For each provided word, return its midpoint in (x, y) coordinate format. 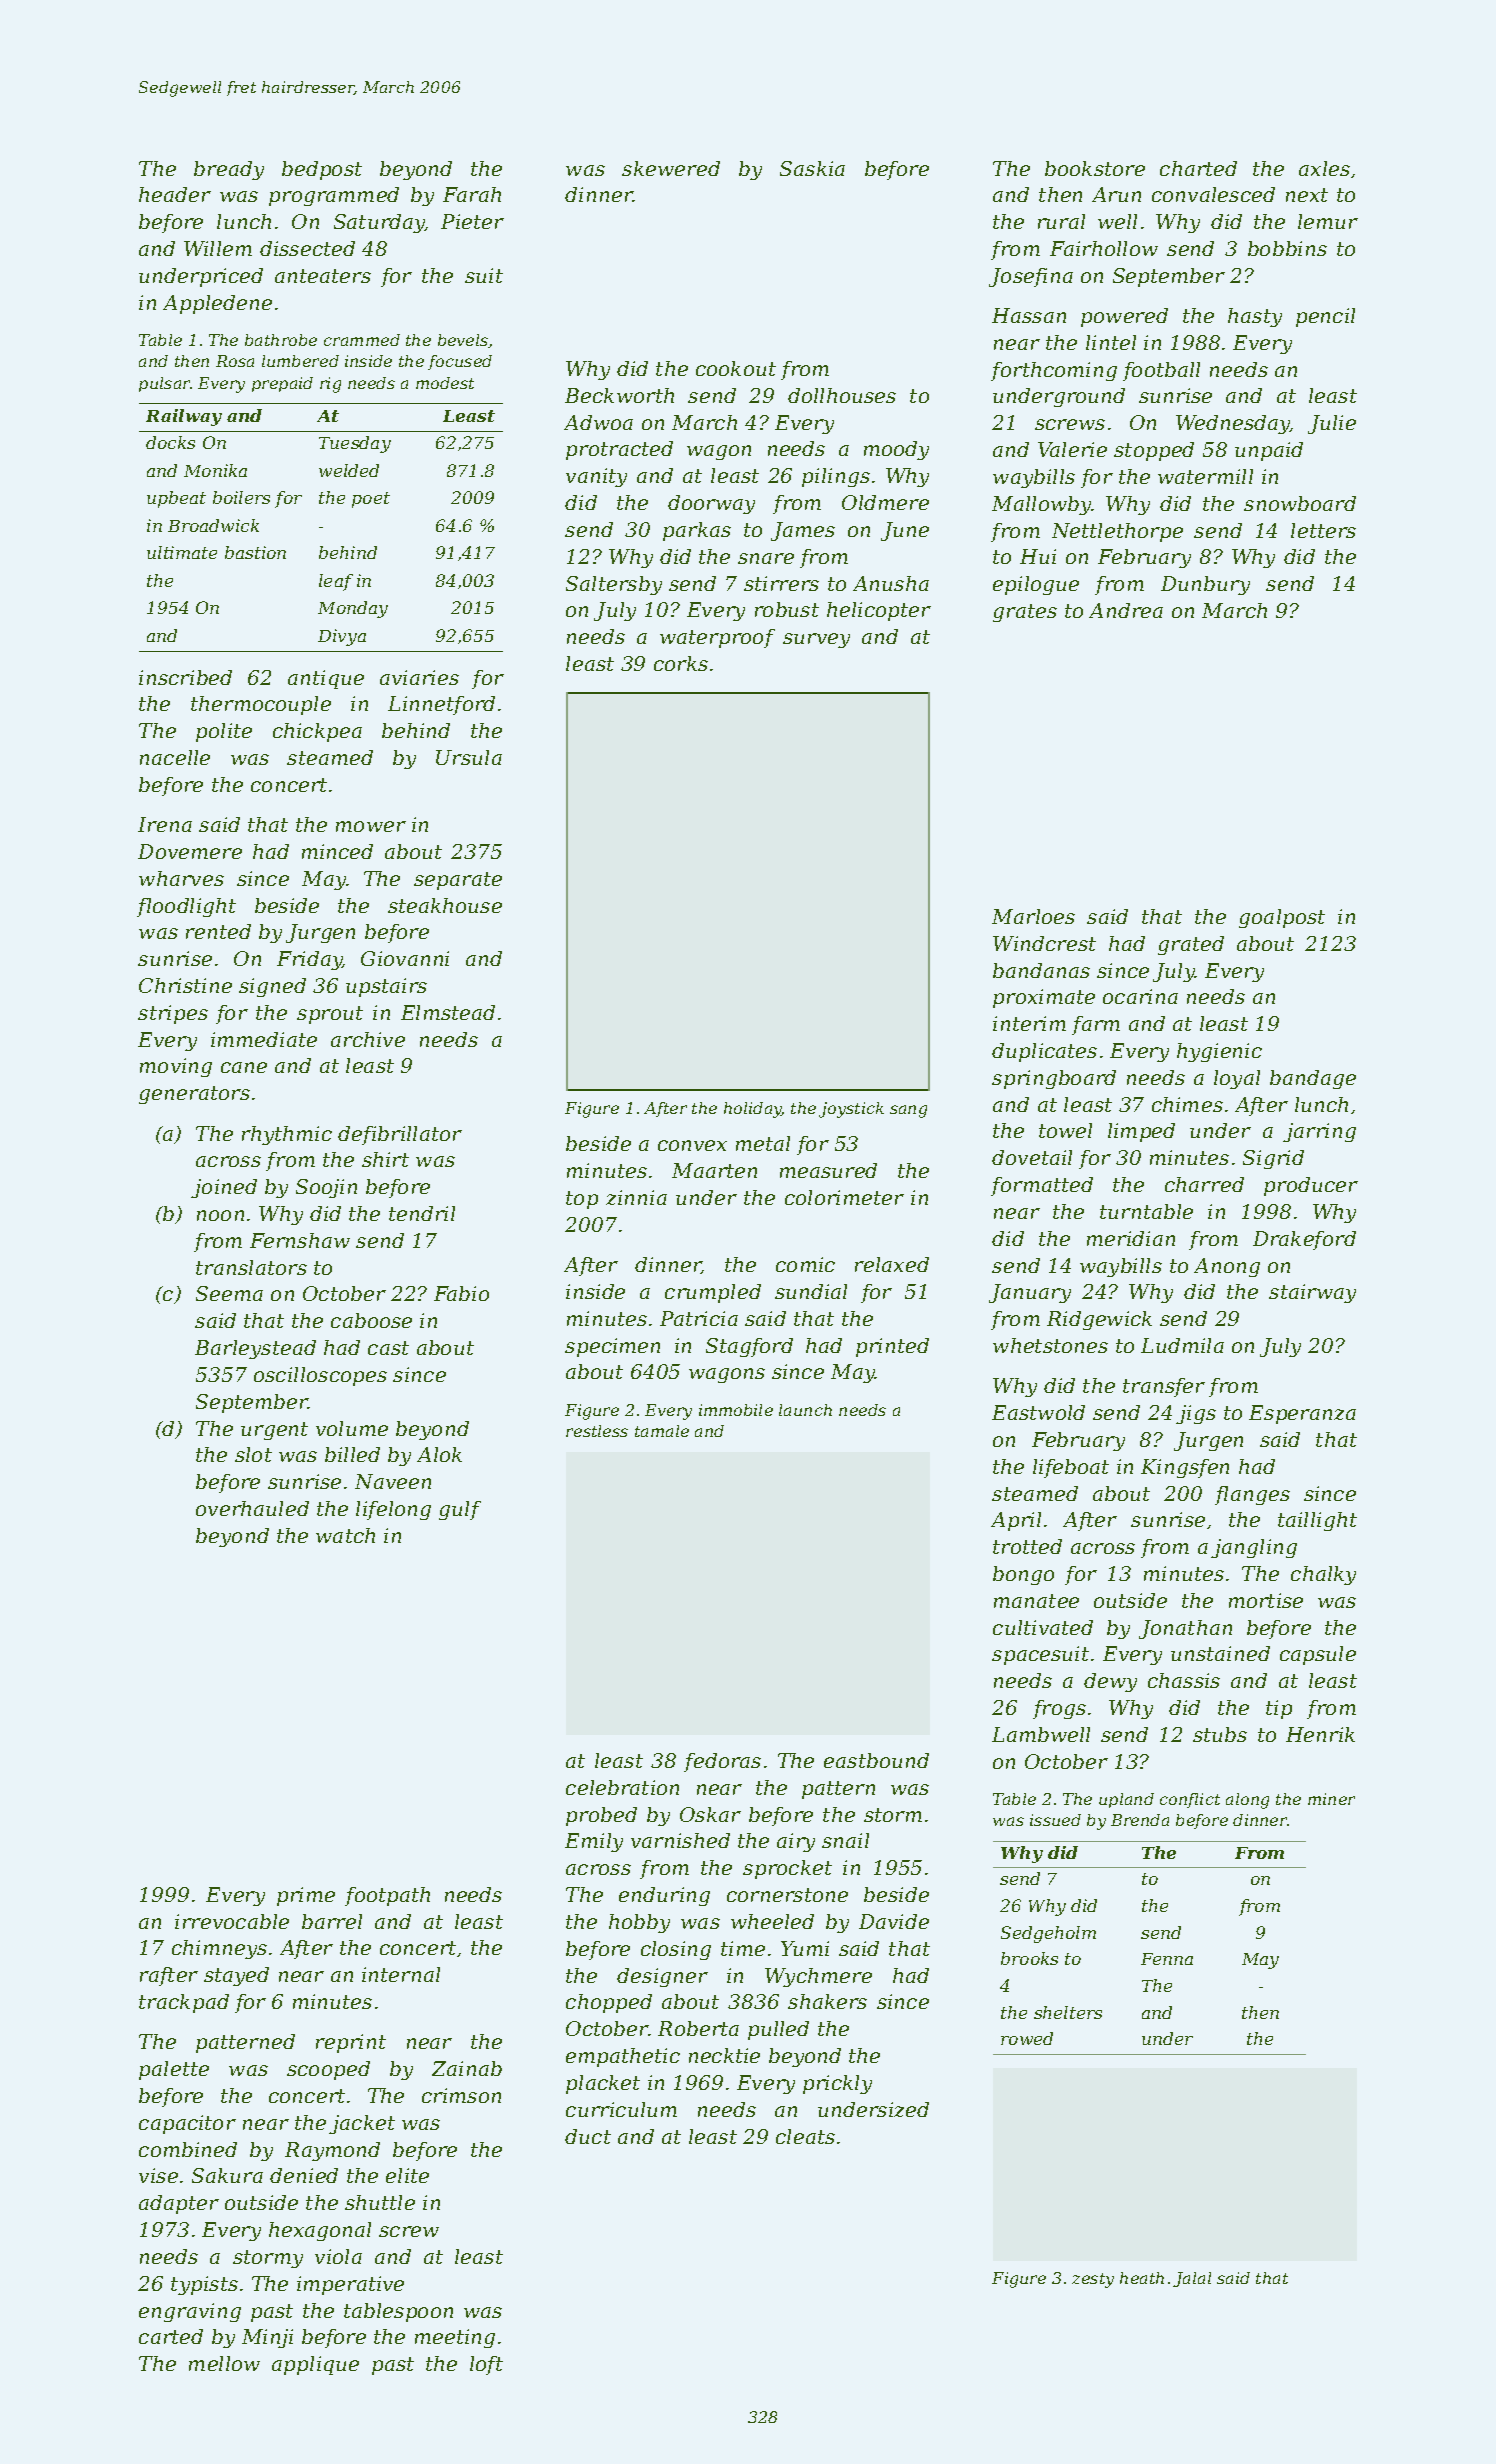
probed (601, 1816)
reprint (351, 2043)
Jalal (1192, 2279)
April (1016, 1521)
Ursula (469, 757)
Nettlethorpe (1117, 532)
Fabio (461, 1293)
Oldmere (885, 502)
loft (486, 2365)
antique (326, 679)
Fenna (1167, 1959)
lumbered (300, 361)
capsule (1318, 1655)
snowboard (1300, 503)
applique (315, 2365)
